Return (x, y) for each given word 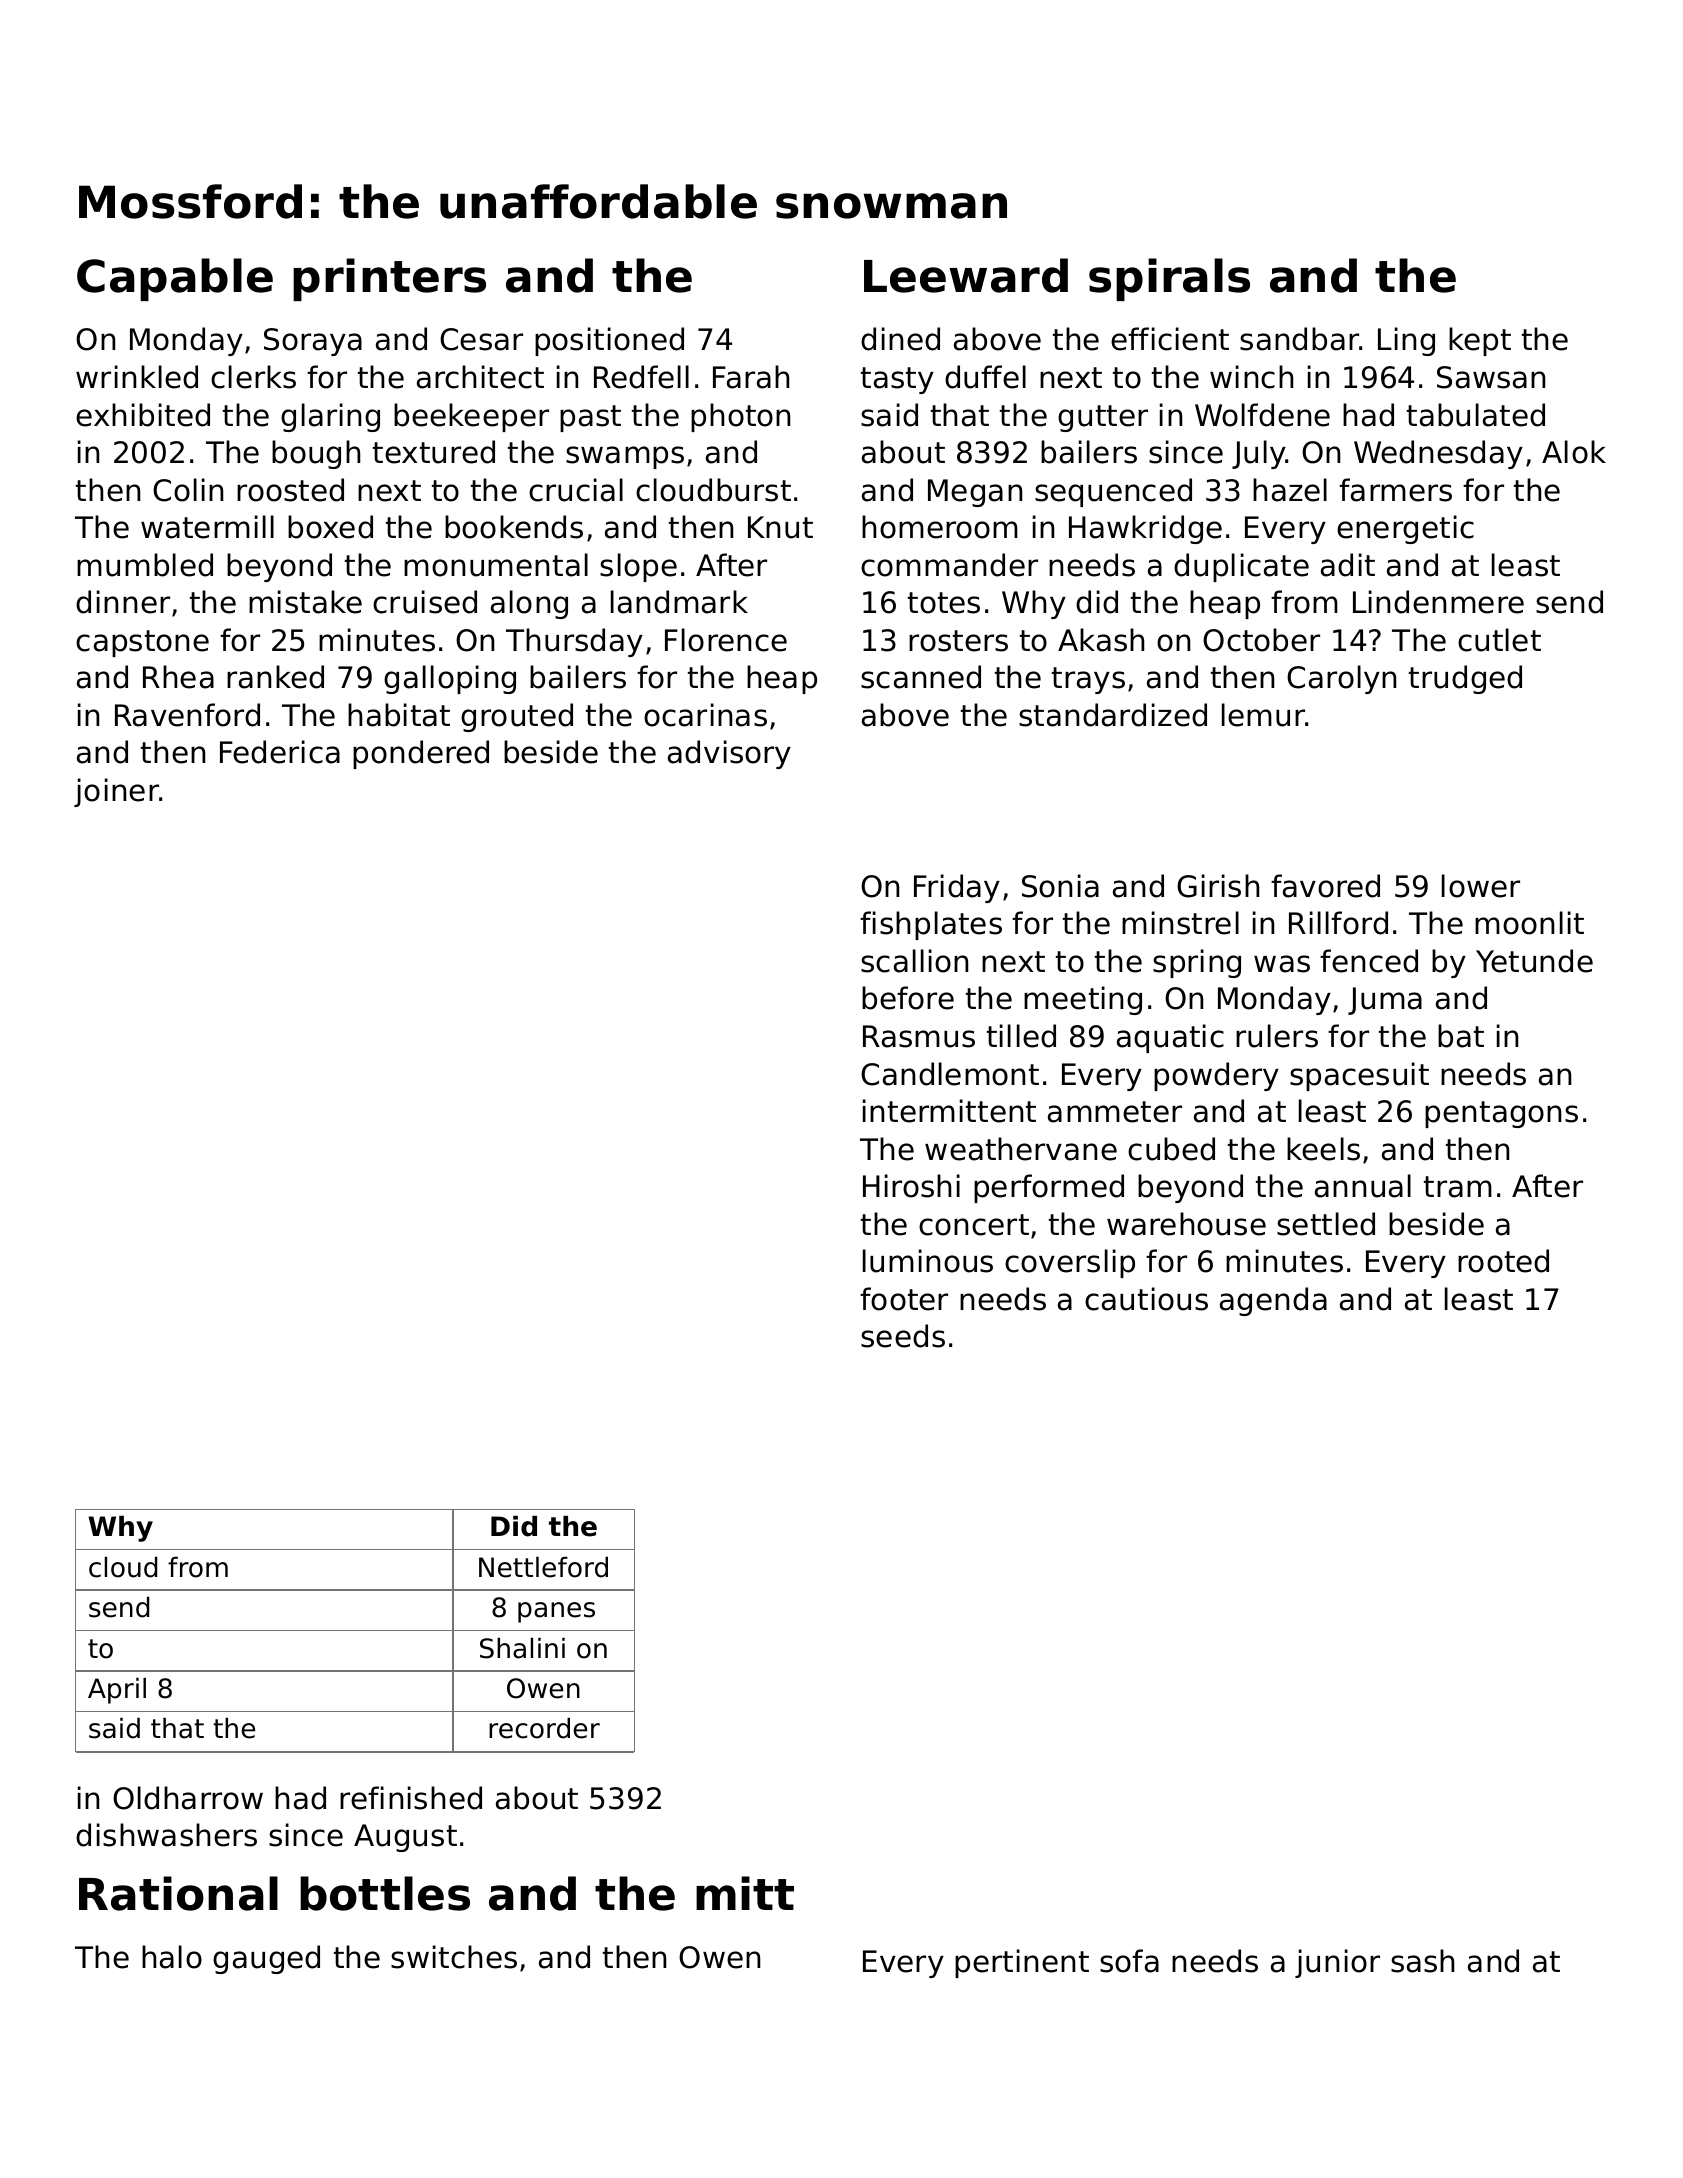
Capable (175, 279)
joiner (117, 792)
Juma (1385, 1001)
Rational (178, 1893)
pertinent (1022, 1963)
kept (1480, 341)
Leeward (966, 275)
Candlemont (950, 1074)
